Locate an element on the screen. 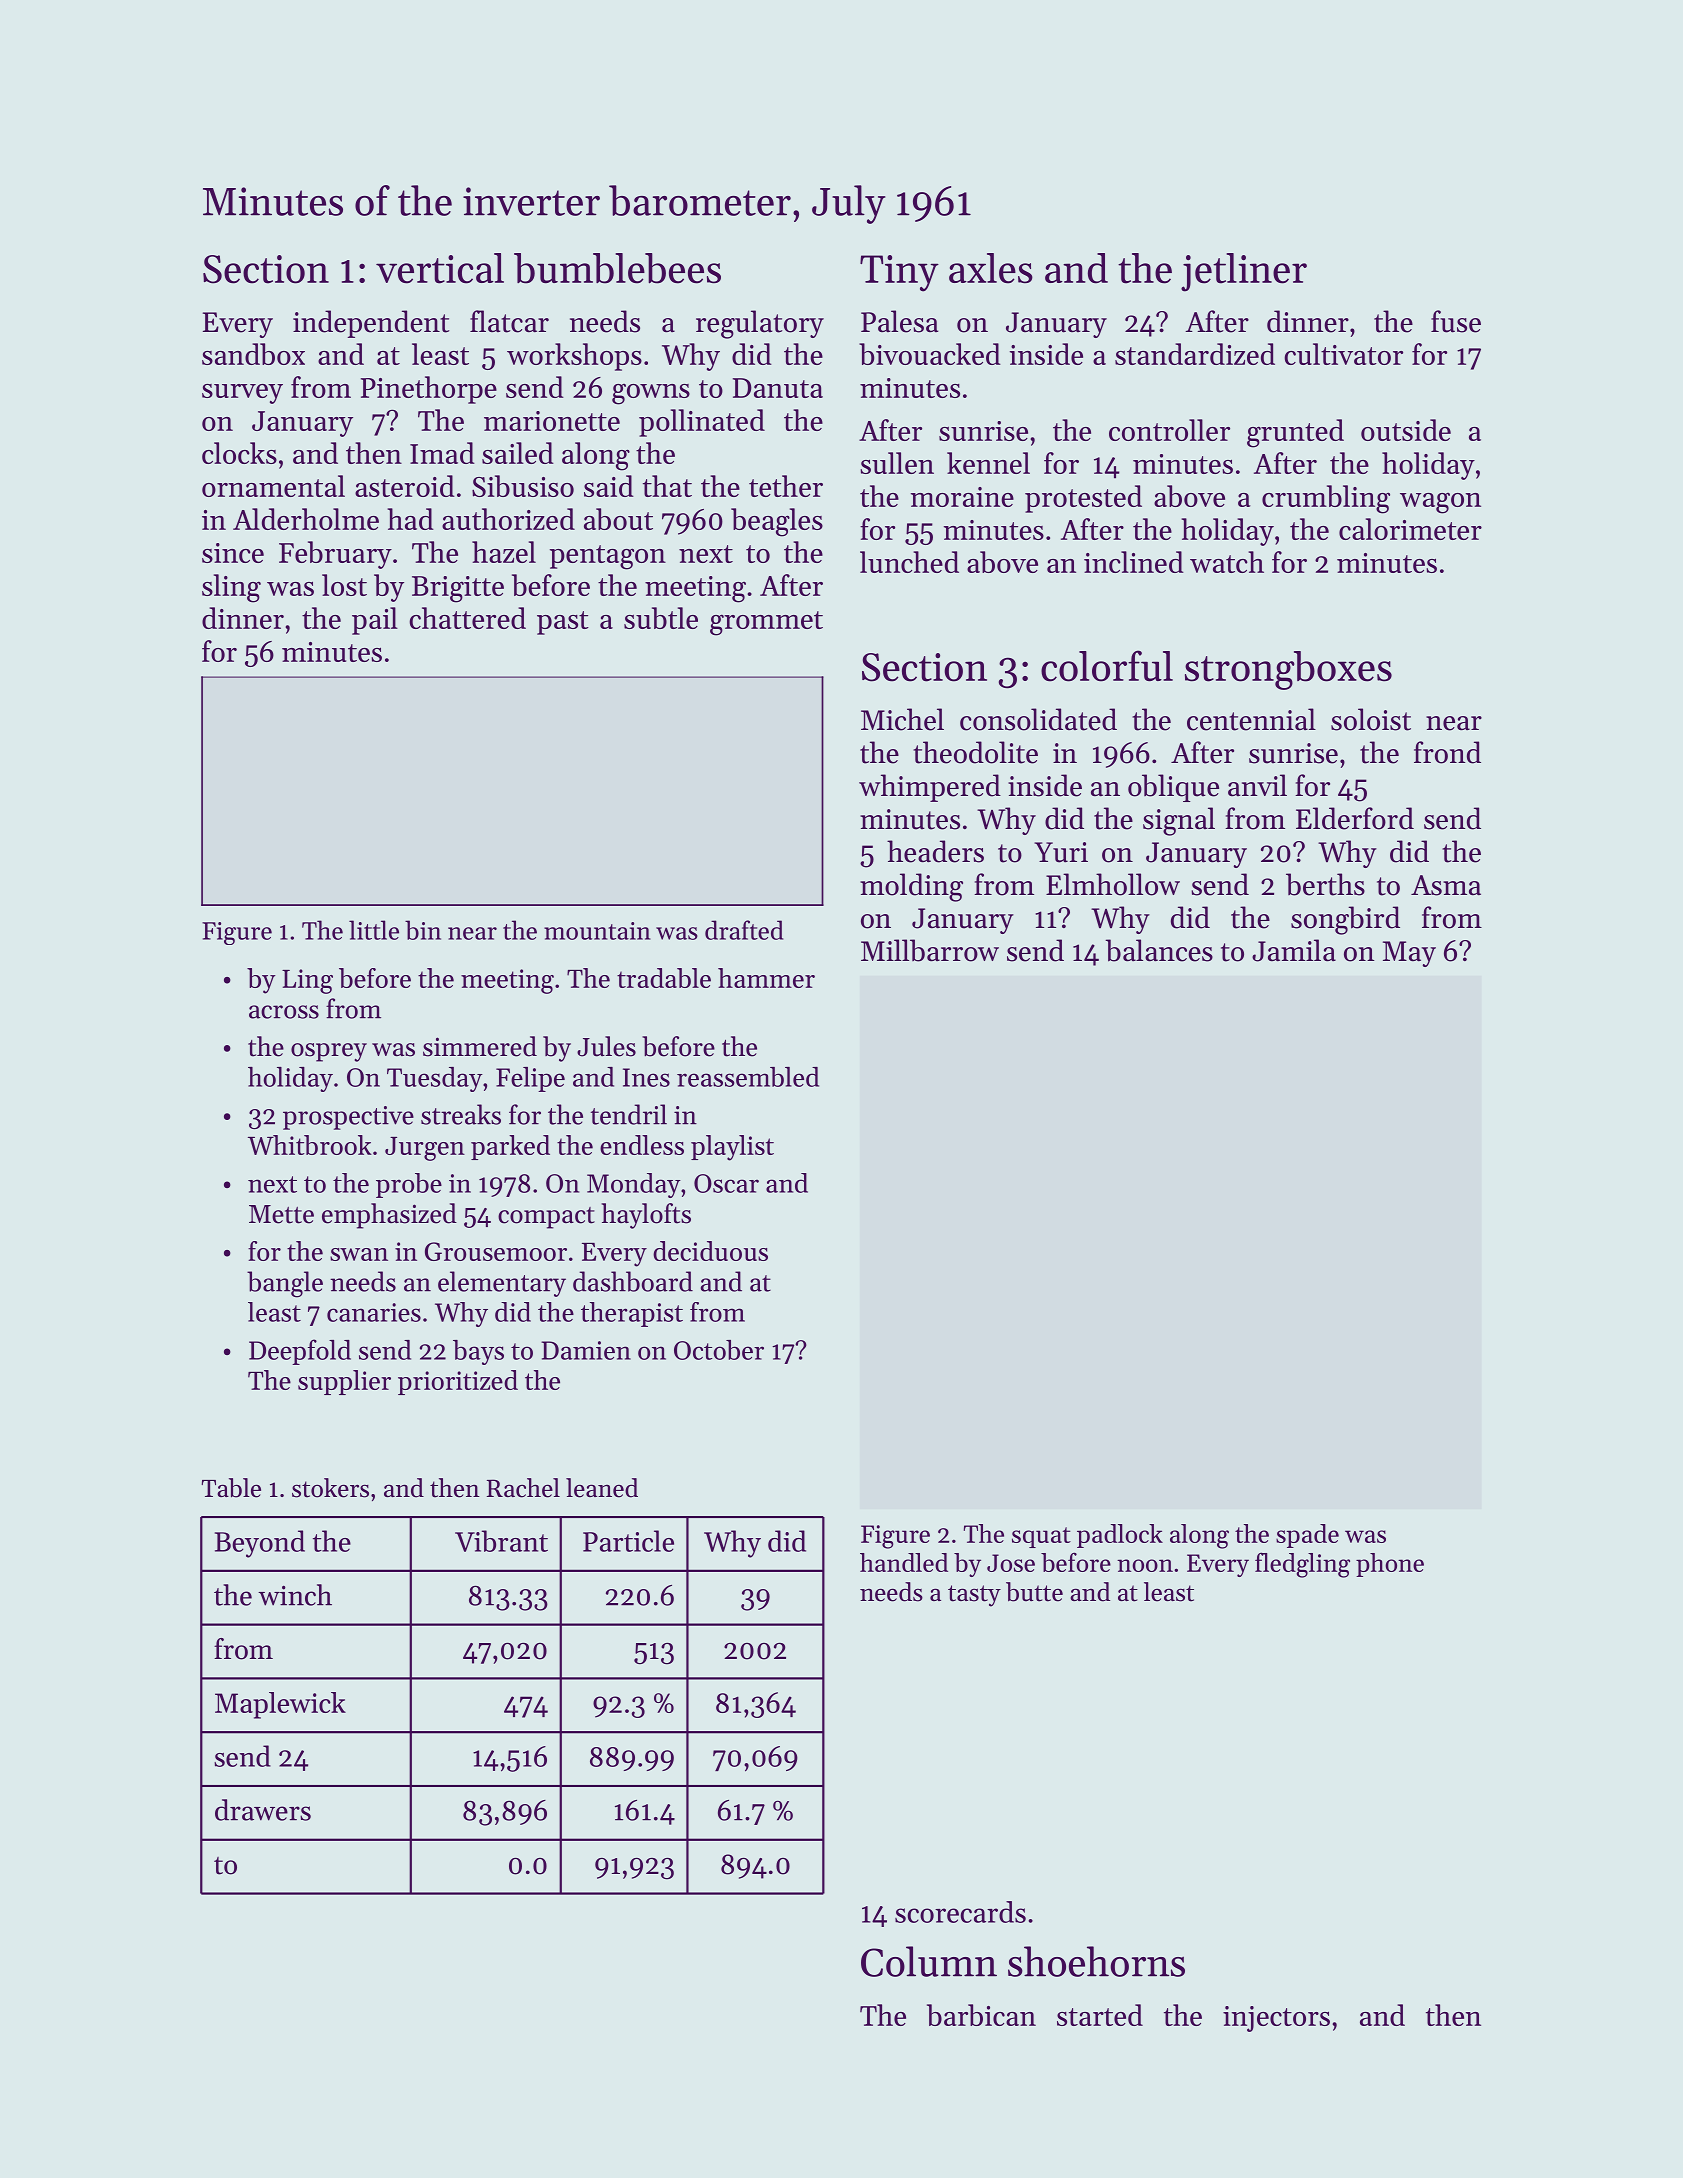 Image resolution: width=1683 pixels, height=2178 pixels. butte is located at coordinates (1034, 1592).
